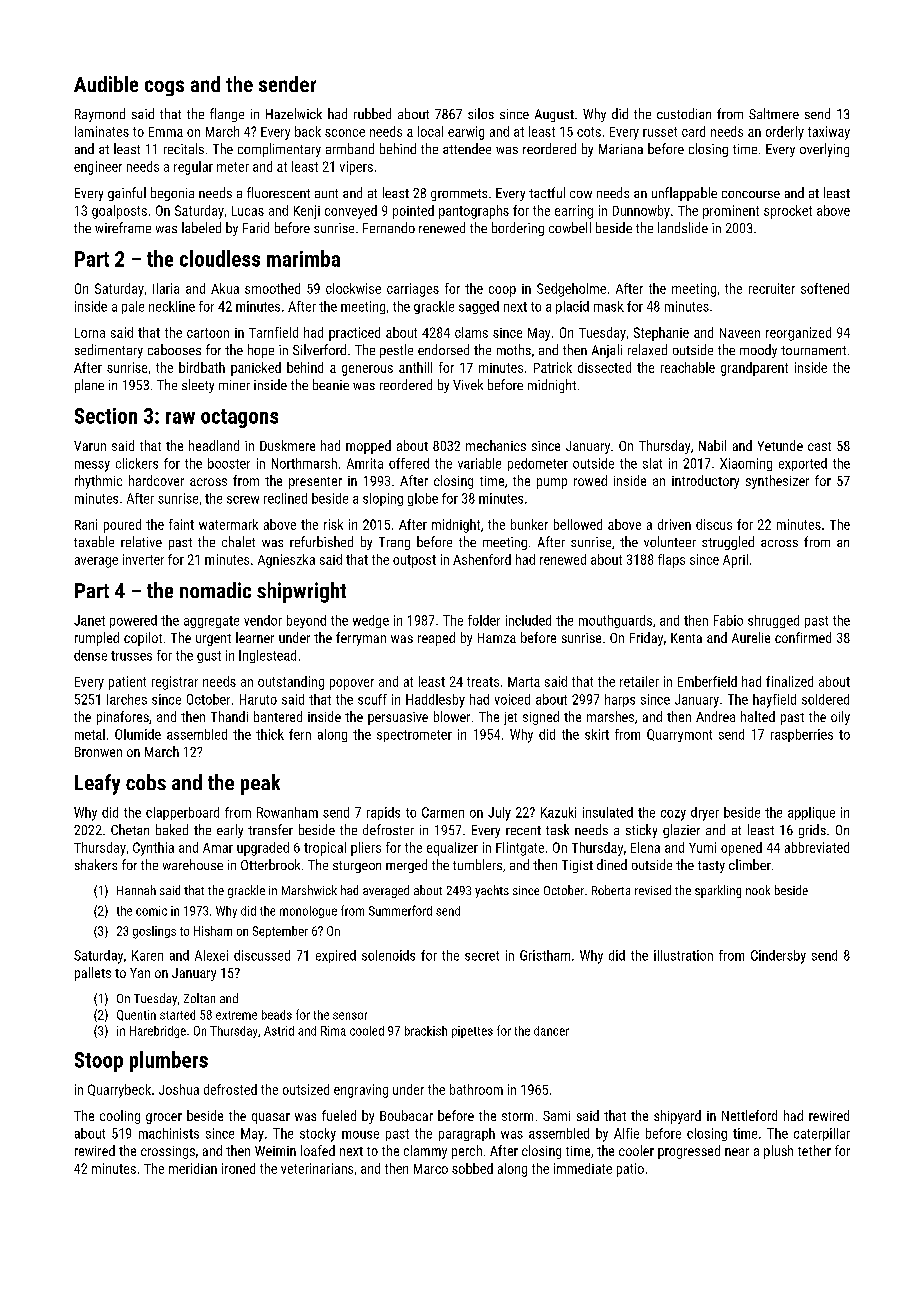 This page has height=1308, width=924. Describe the element at coordinates (684, 113) in the page. I see `custodian` at that location.
